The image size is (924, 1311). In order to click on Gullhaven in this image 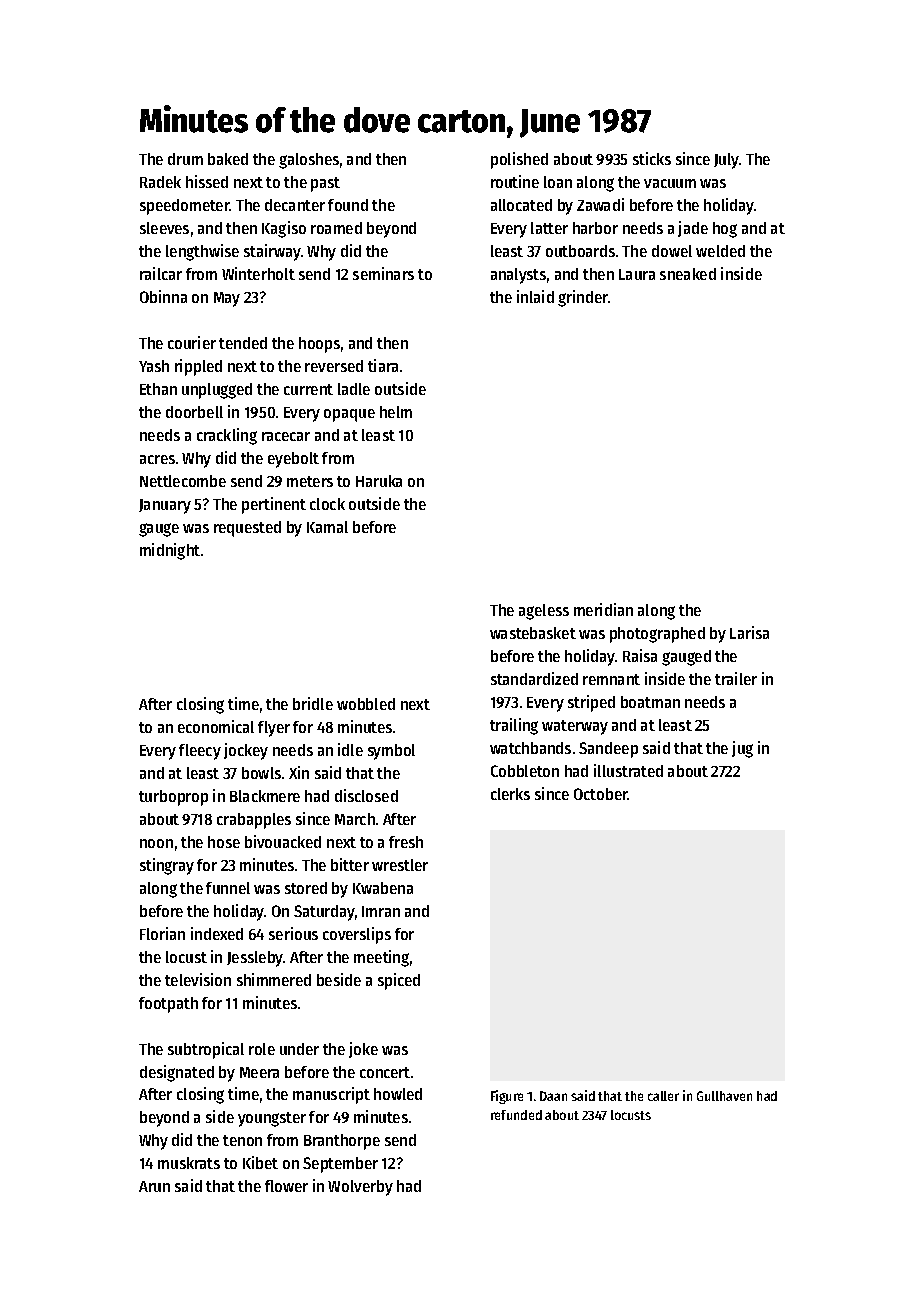, I will do `click(724, 1096)`.
